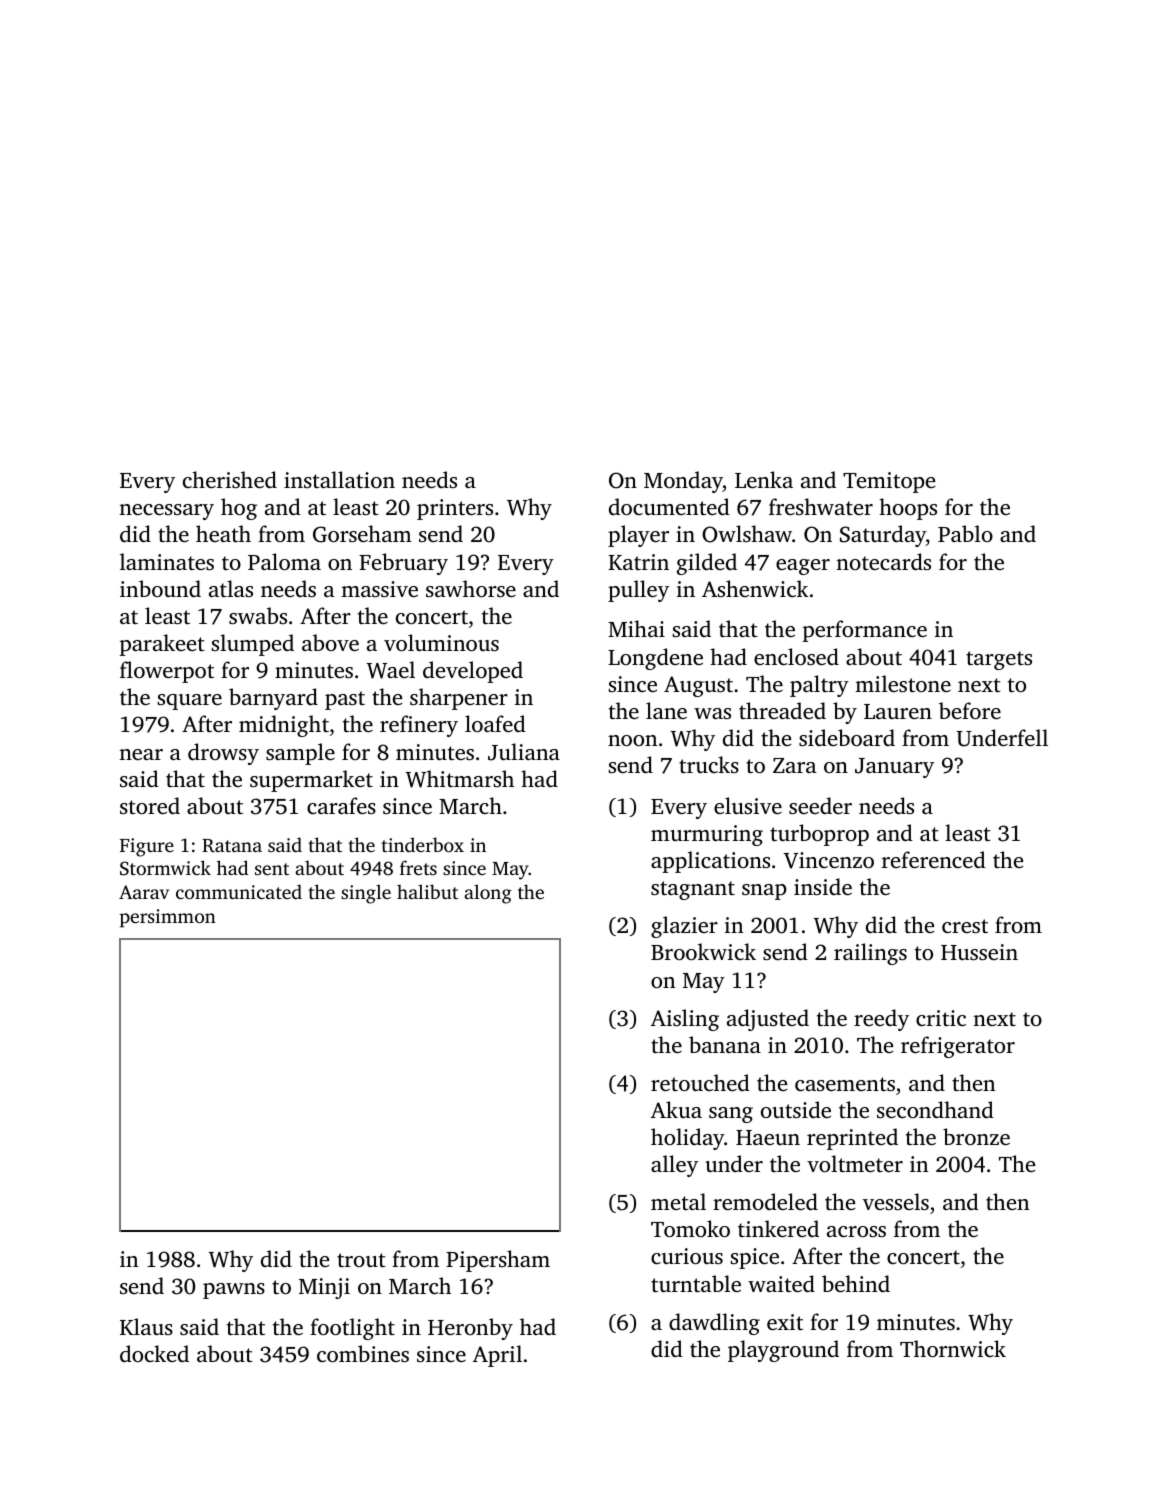 The image size is (1169, 1512). Describe the element at coordinates (889, 482) in the image. I see `Temitope` at that location.
